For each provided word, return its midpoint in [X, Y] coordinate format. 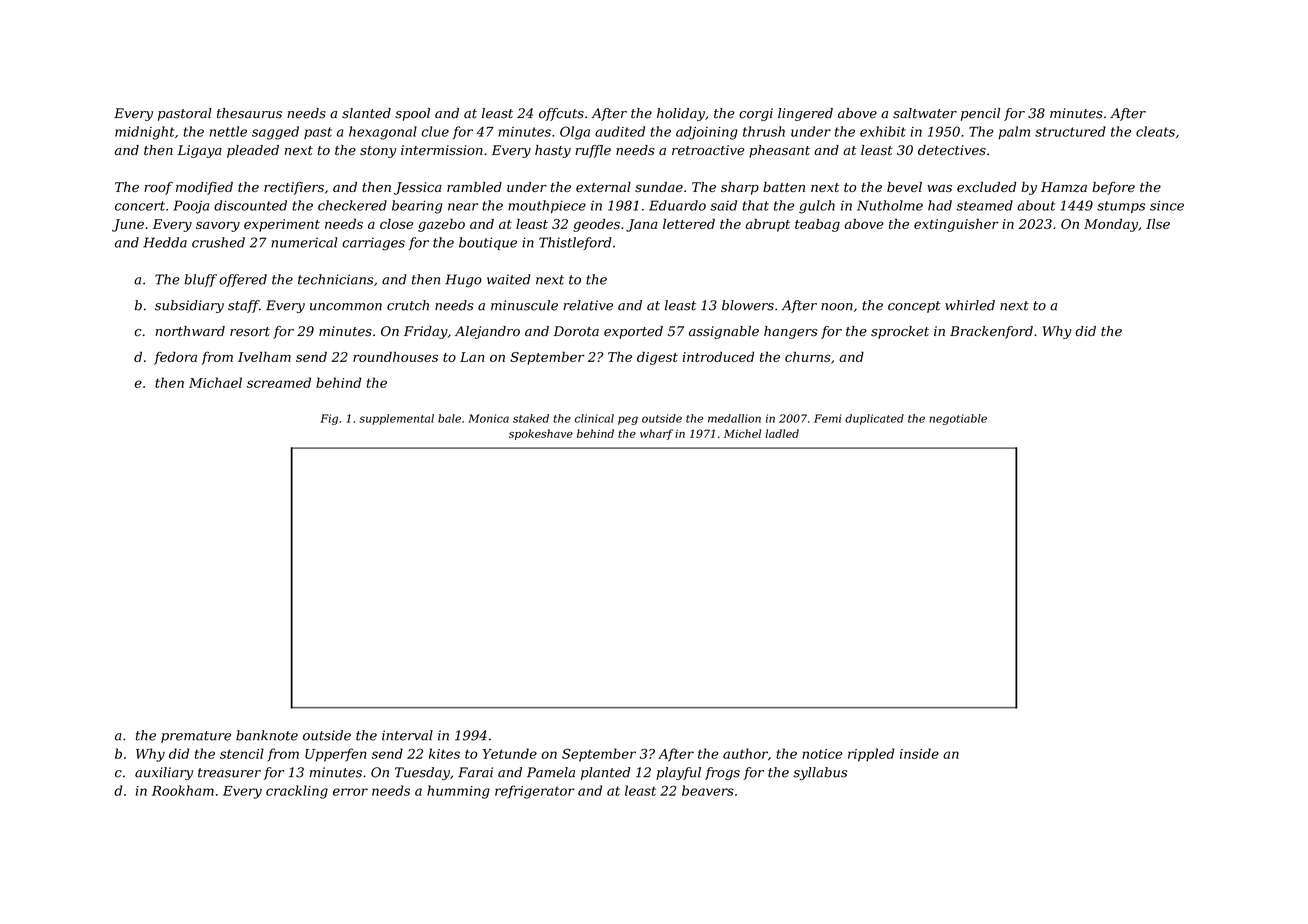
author [745, 753]
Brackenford [991, 332]
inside [919, 753]
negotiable [958, 419]
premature [196, 737]
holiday [681, 114]
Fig [329, 419]
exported [633, 332]
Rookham [183, 790]
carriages [373, 244]
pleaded [253, 151]
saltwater [925, 113]
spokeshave [541, 434]
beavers [708, 790]
